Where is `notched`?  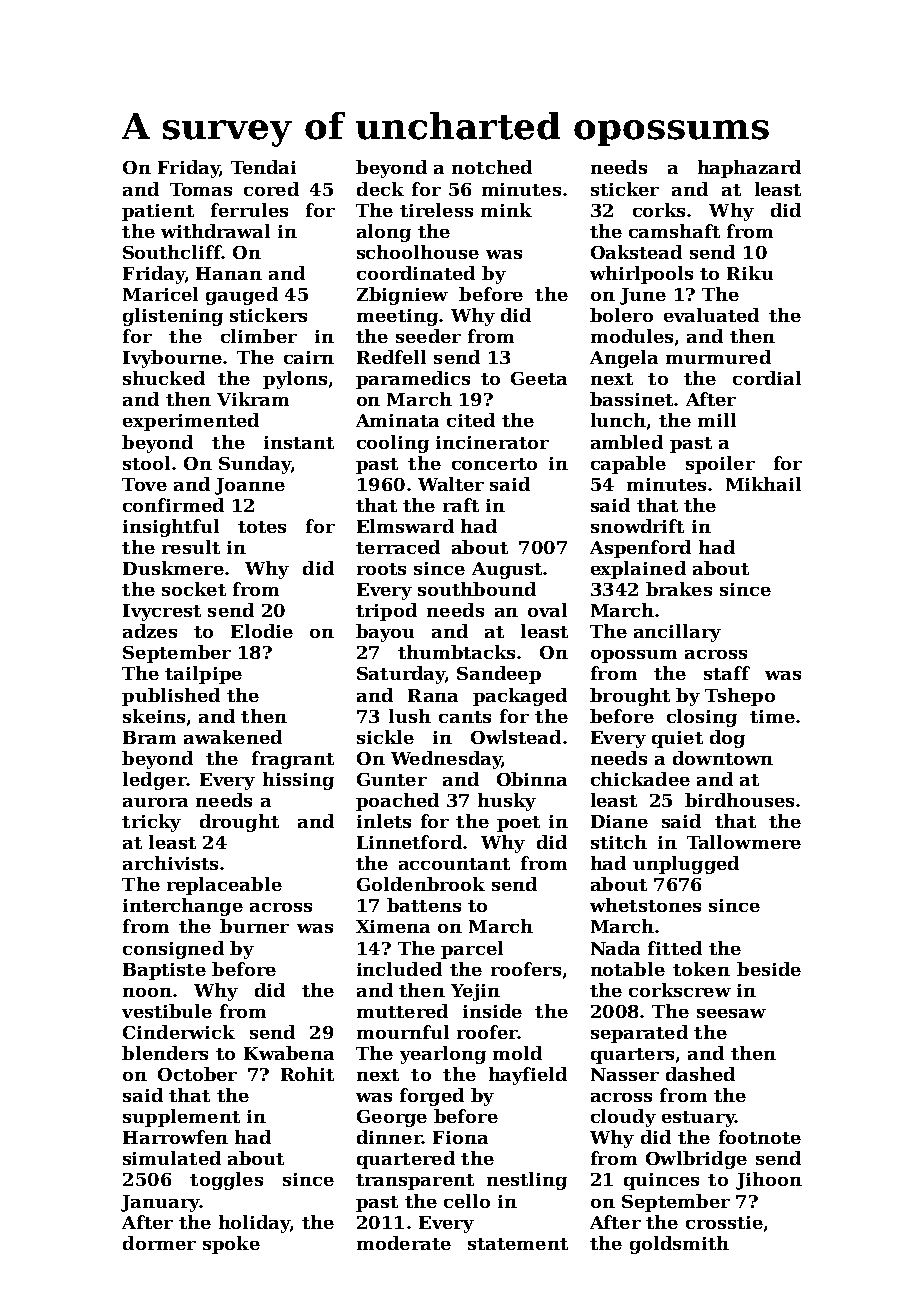 notched is located at coordinates (492, 167).
